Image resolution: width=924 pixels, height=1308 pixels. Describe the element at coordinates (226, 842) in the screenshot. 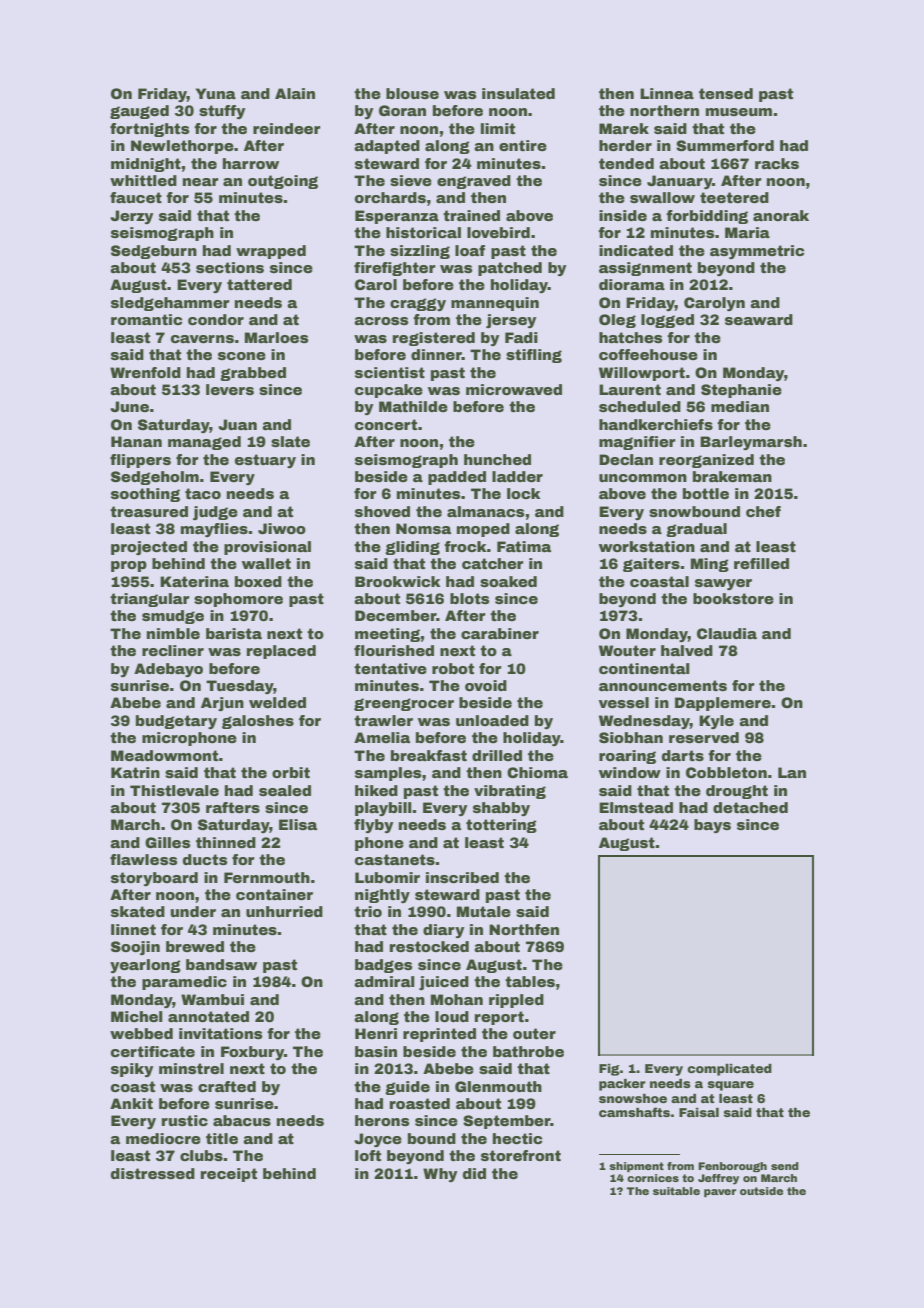

I see `thinned` at that location.
